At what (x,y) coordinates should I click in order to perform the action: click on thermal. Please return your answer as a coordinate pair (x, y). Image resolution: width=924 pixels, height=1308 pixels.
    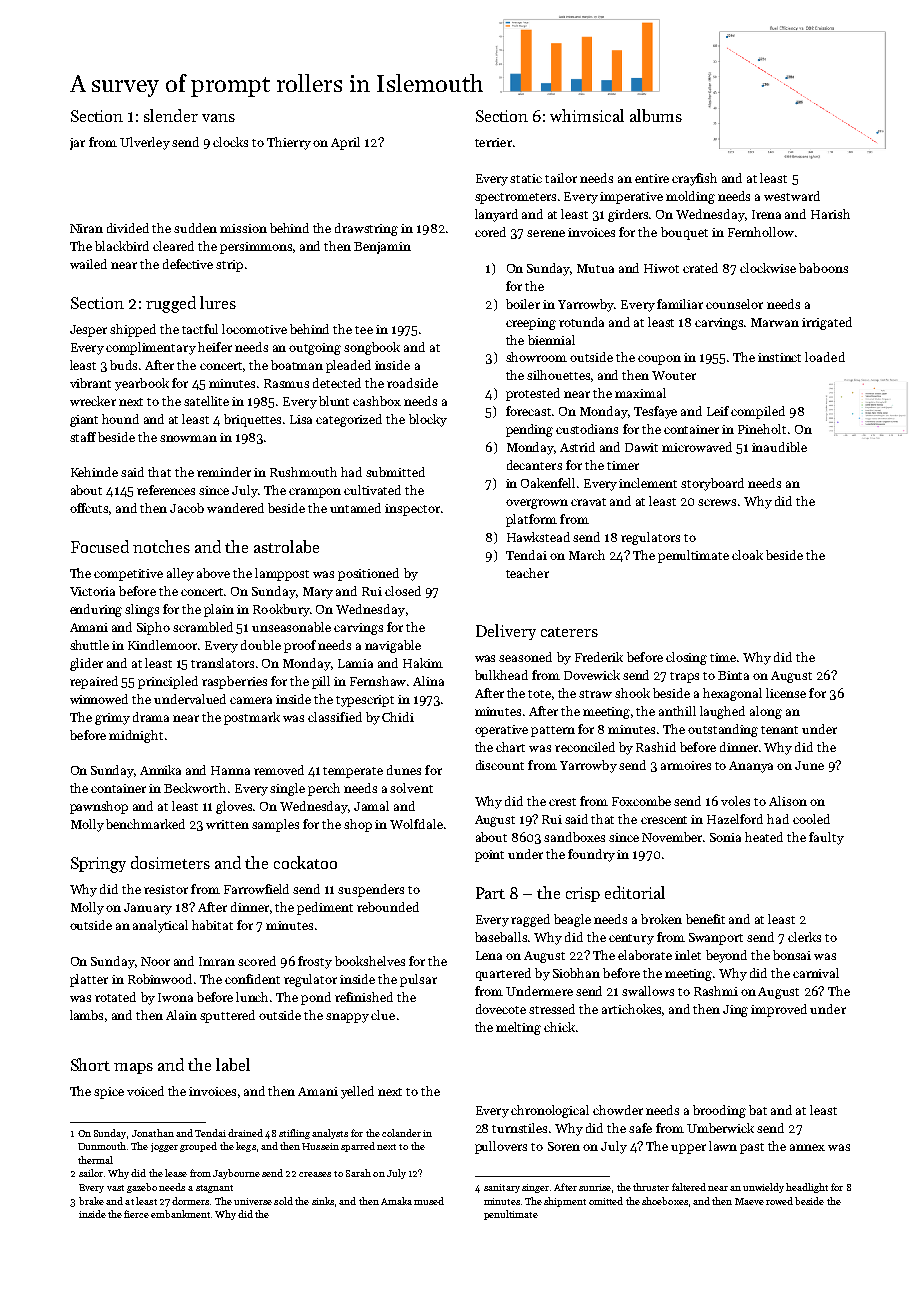
    Looking at the image, I should click on (95, 1160).
